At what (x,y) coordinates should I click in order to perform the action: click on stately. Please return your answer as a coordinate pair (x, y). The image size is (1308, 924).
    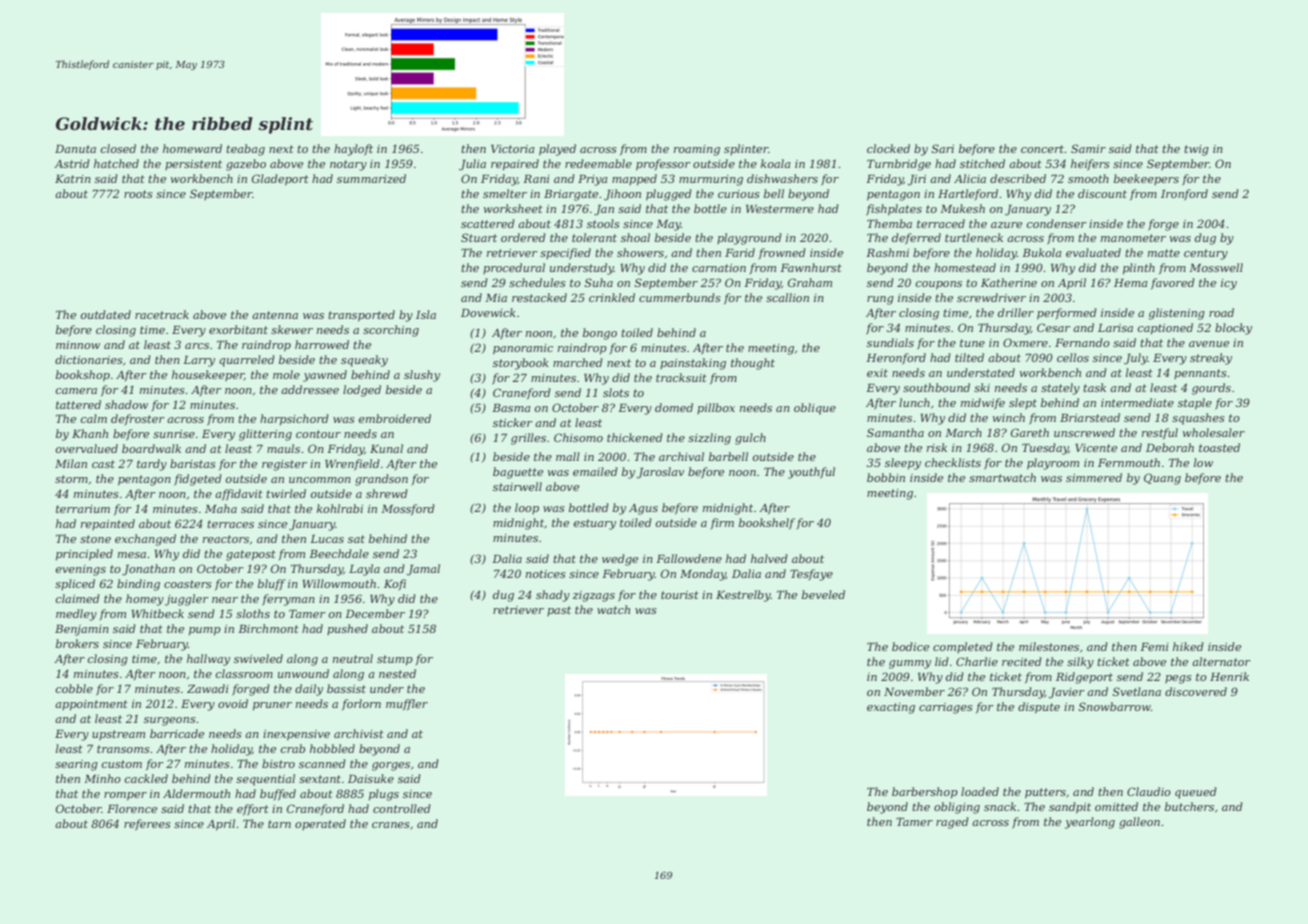
    Looking at the image, I should click on (1060, 389).
